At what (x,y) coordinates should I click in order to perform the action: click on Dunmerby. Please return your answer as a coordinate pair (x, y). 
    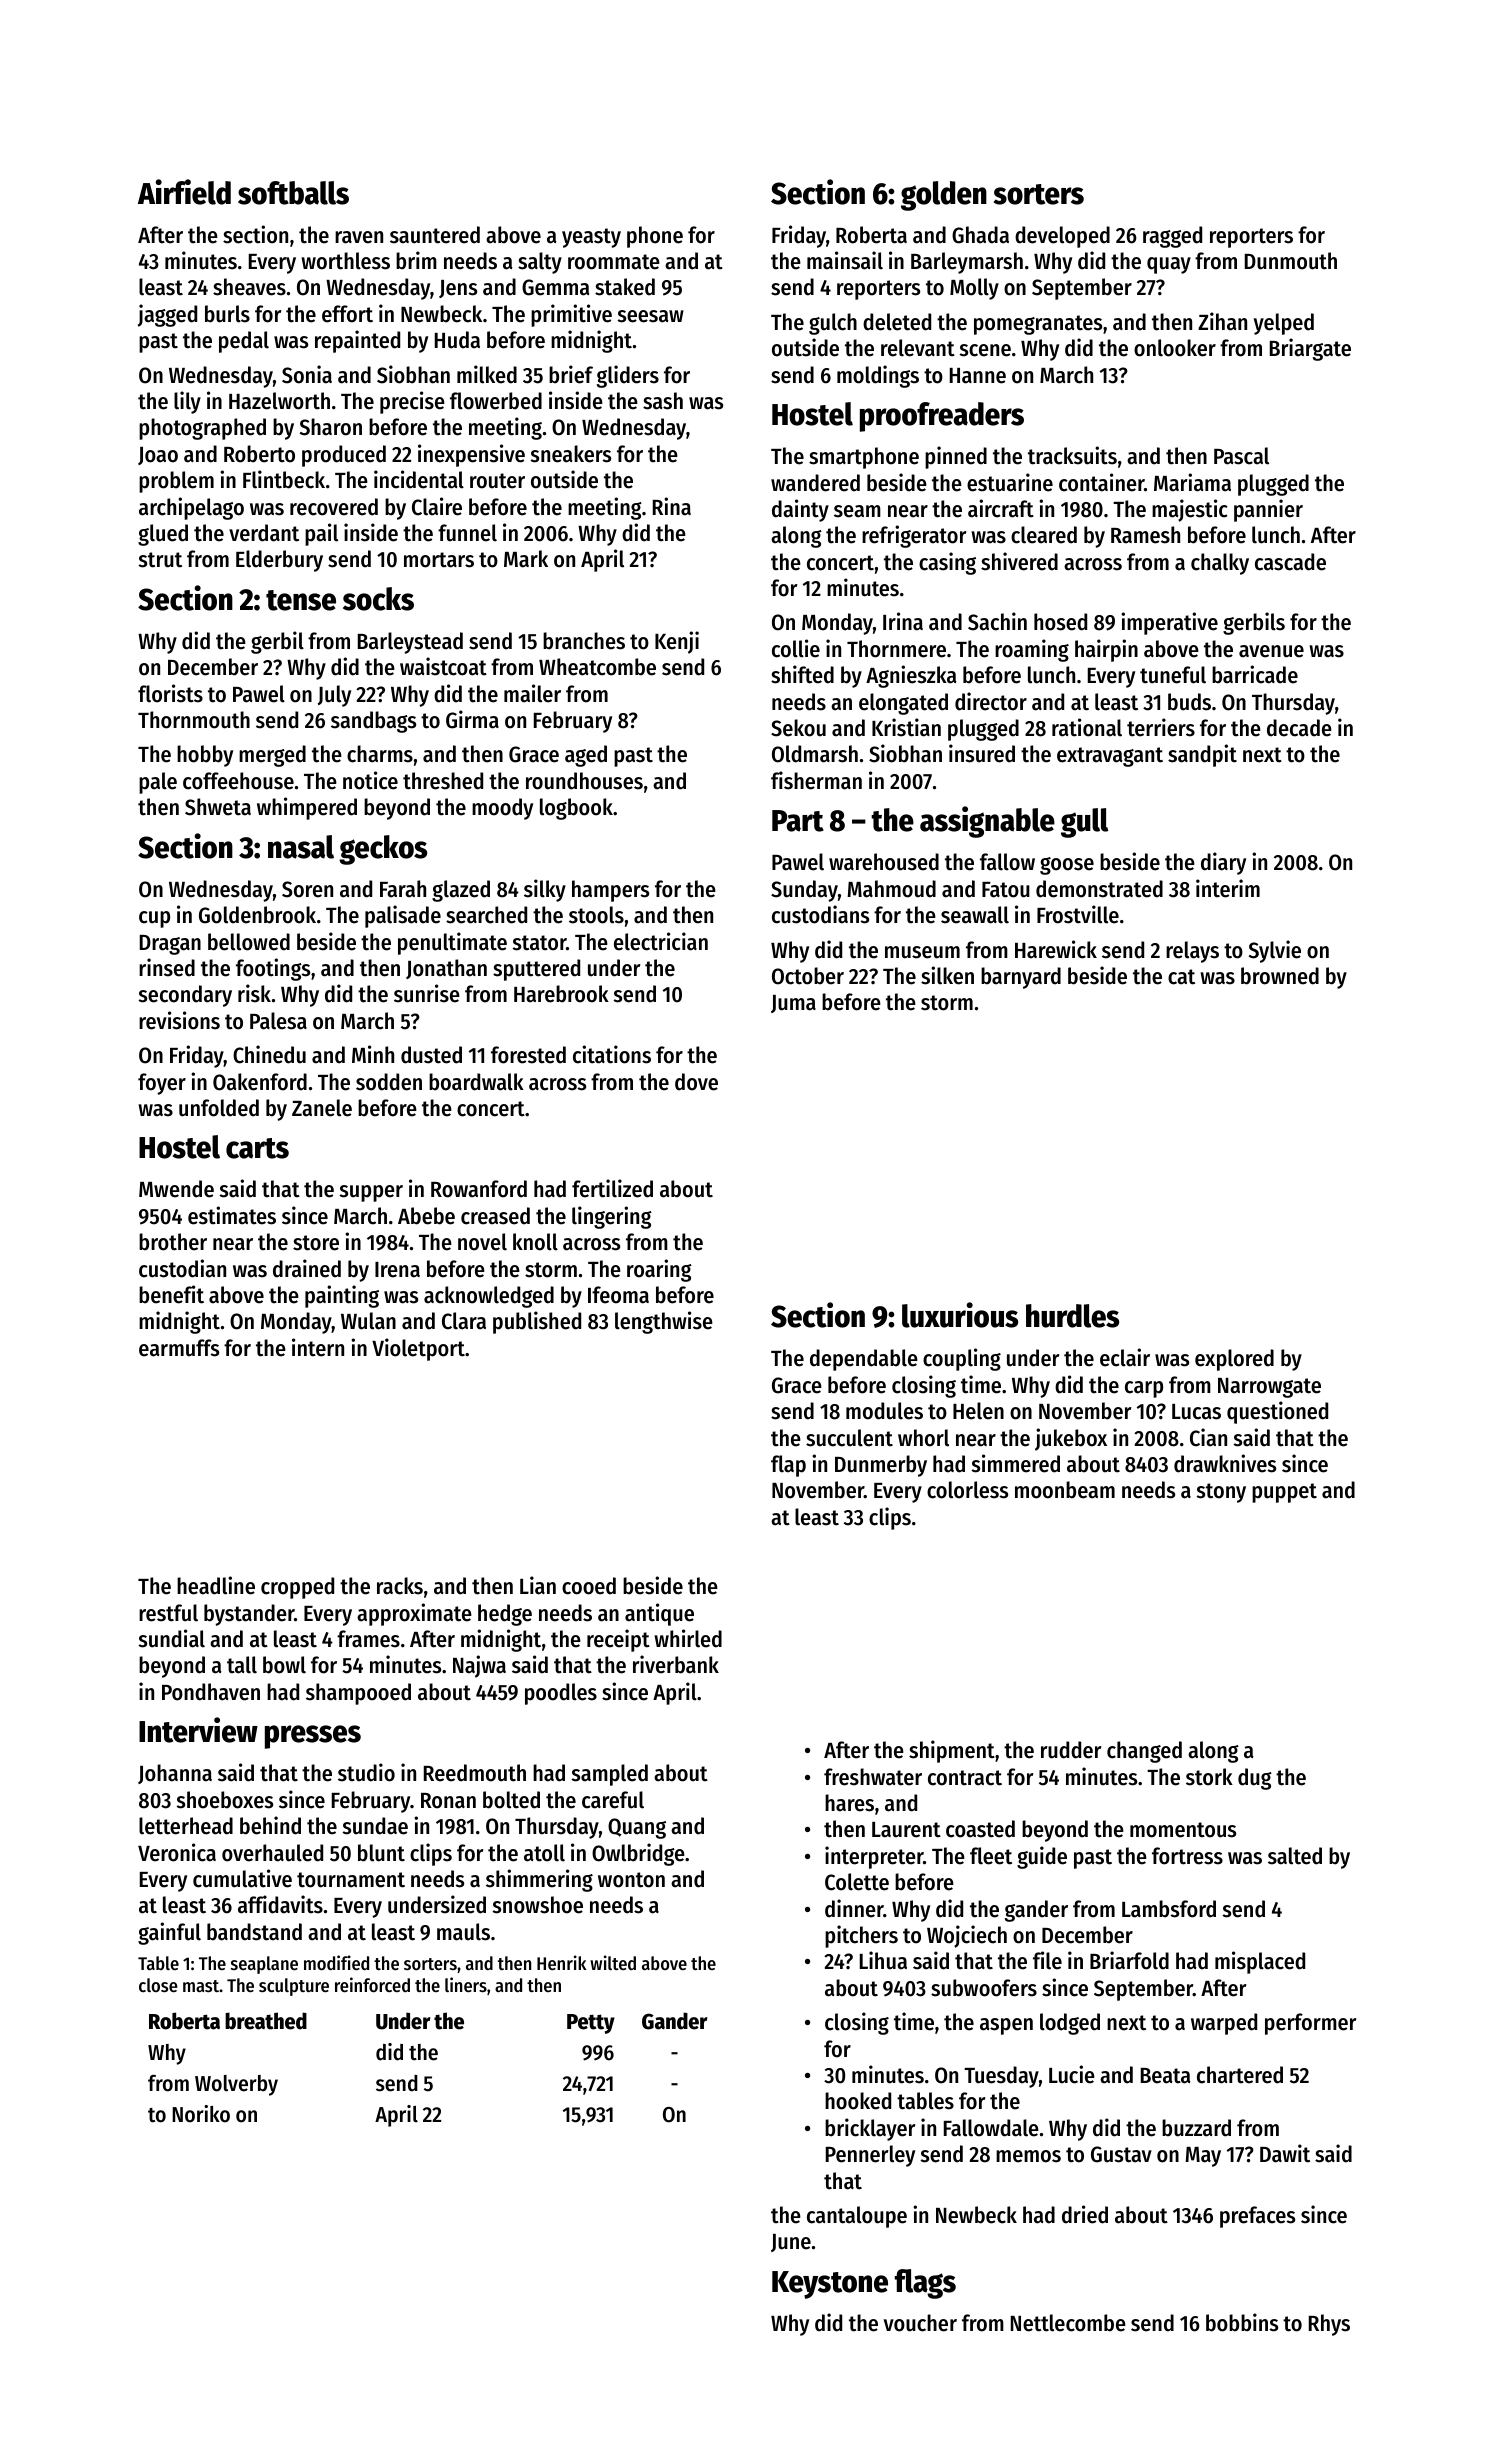
    Looking at the image, I should click on (881, 1466).
